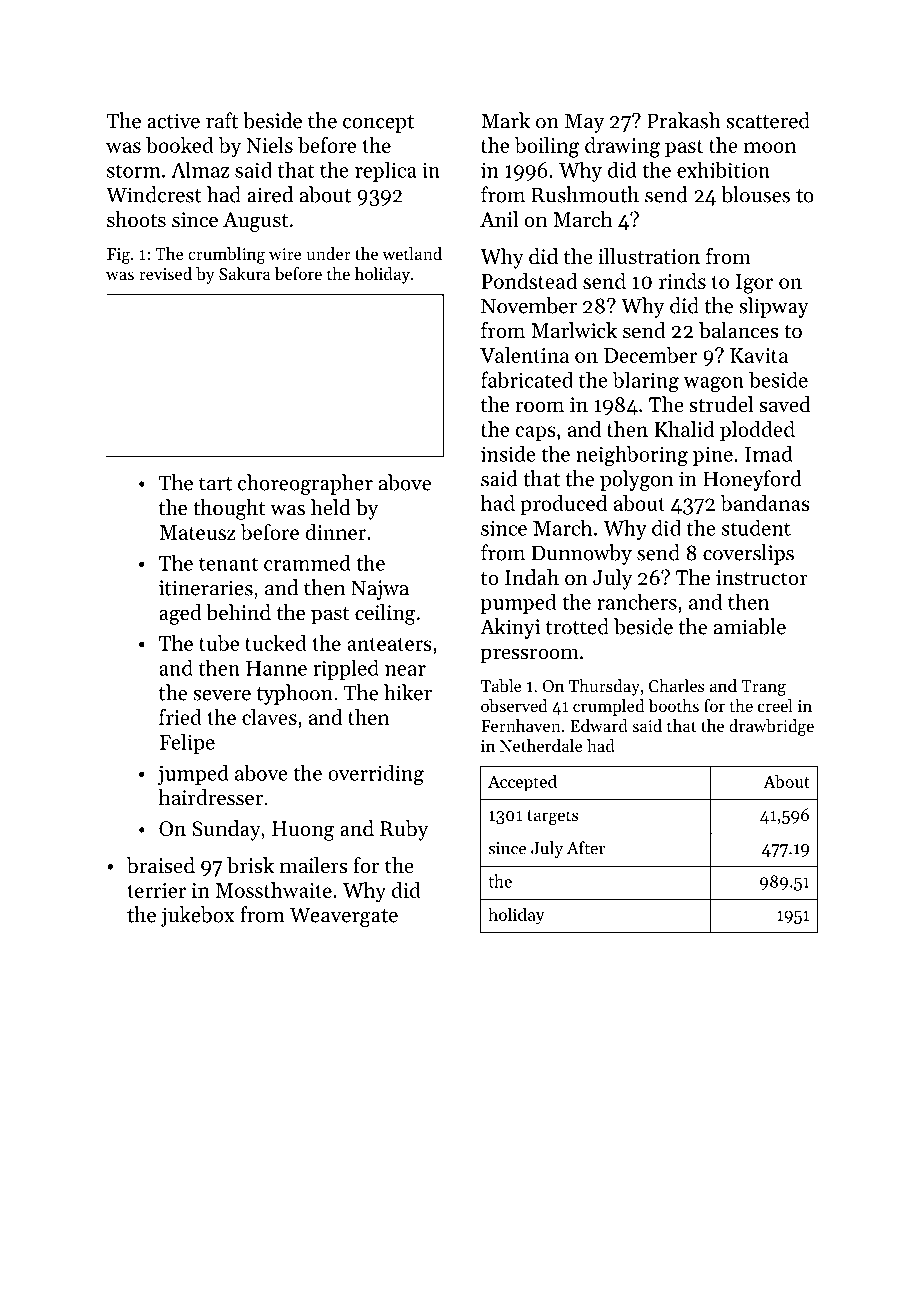  What do you see at coordinates (676, 685) in the document?
I see `Charles` at bounding box center [676, 685].
